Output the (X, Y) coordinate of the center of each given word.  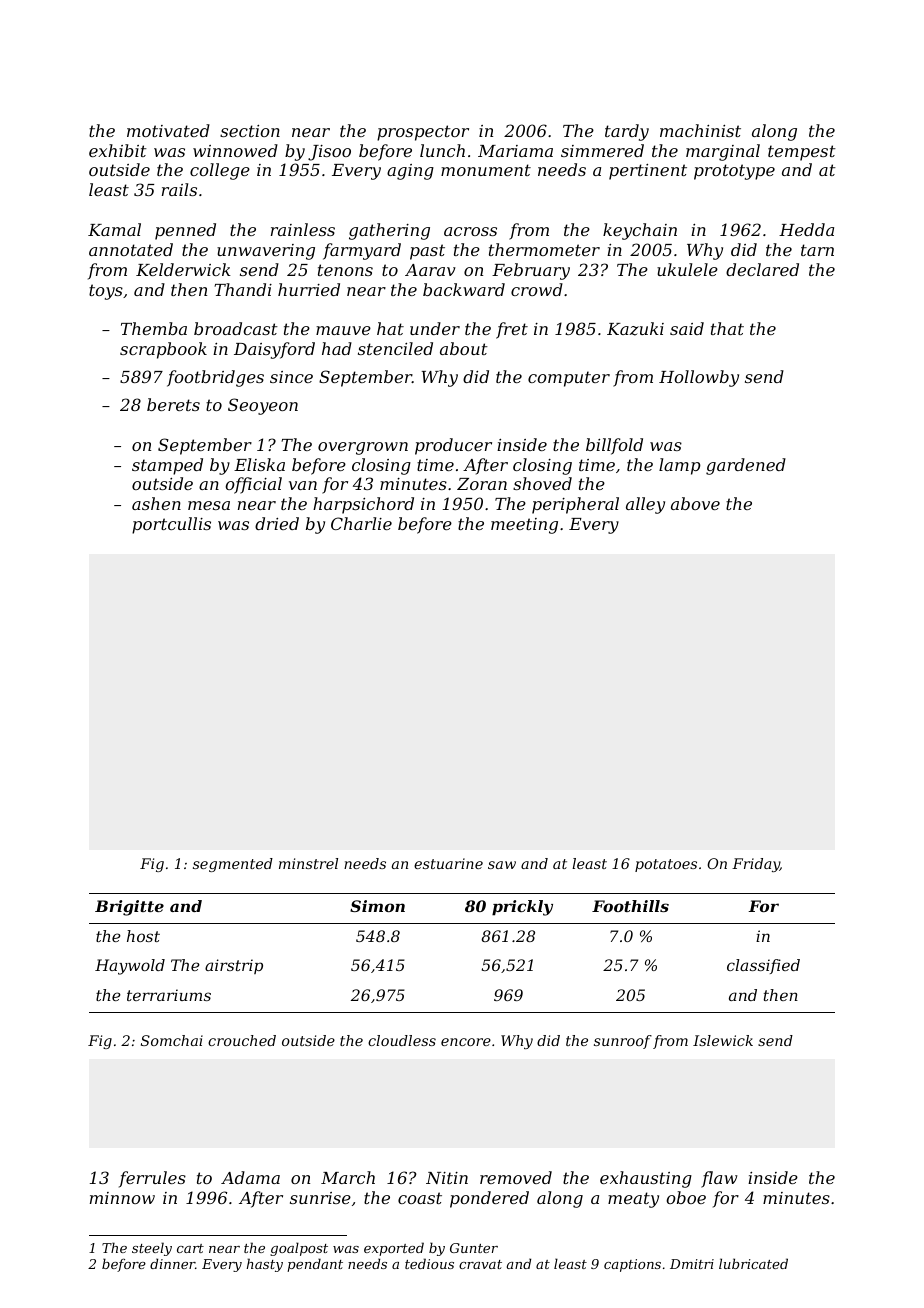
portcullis (171, 525)
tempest (802, 153)
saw (502, 865)
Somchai (172, 1040)
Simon (377, 906)
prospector (423, 133)
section (250, 131)
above (695, 503)
